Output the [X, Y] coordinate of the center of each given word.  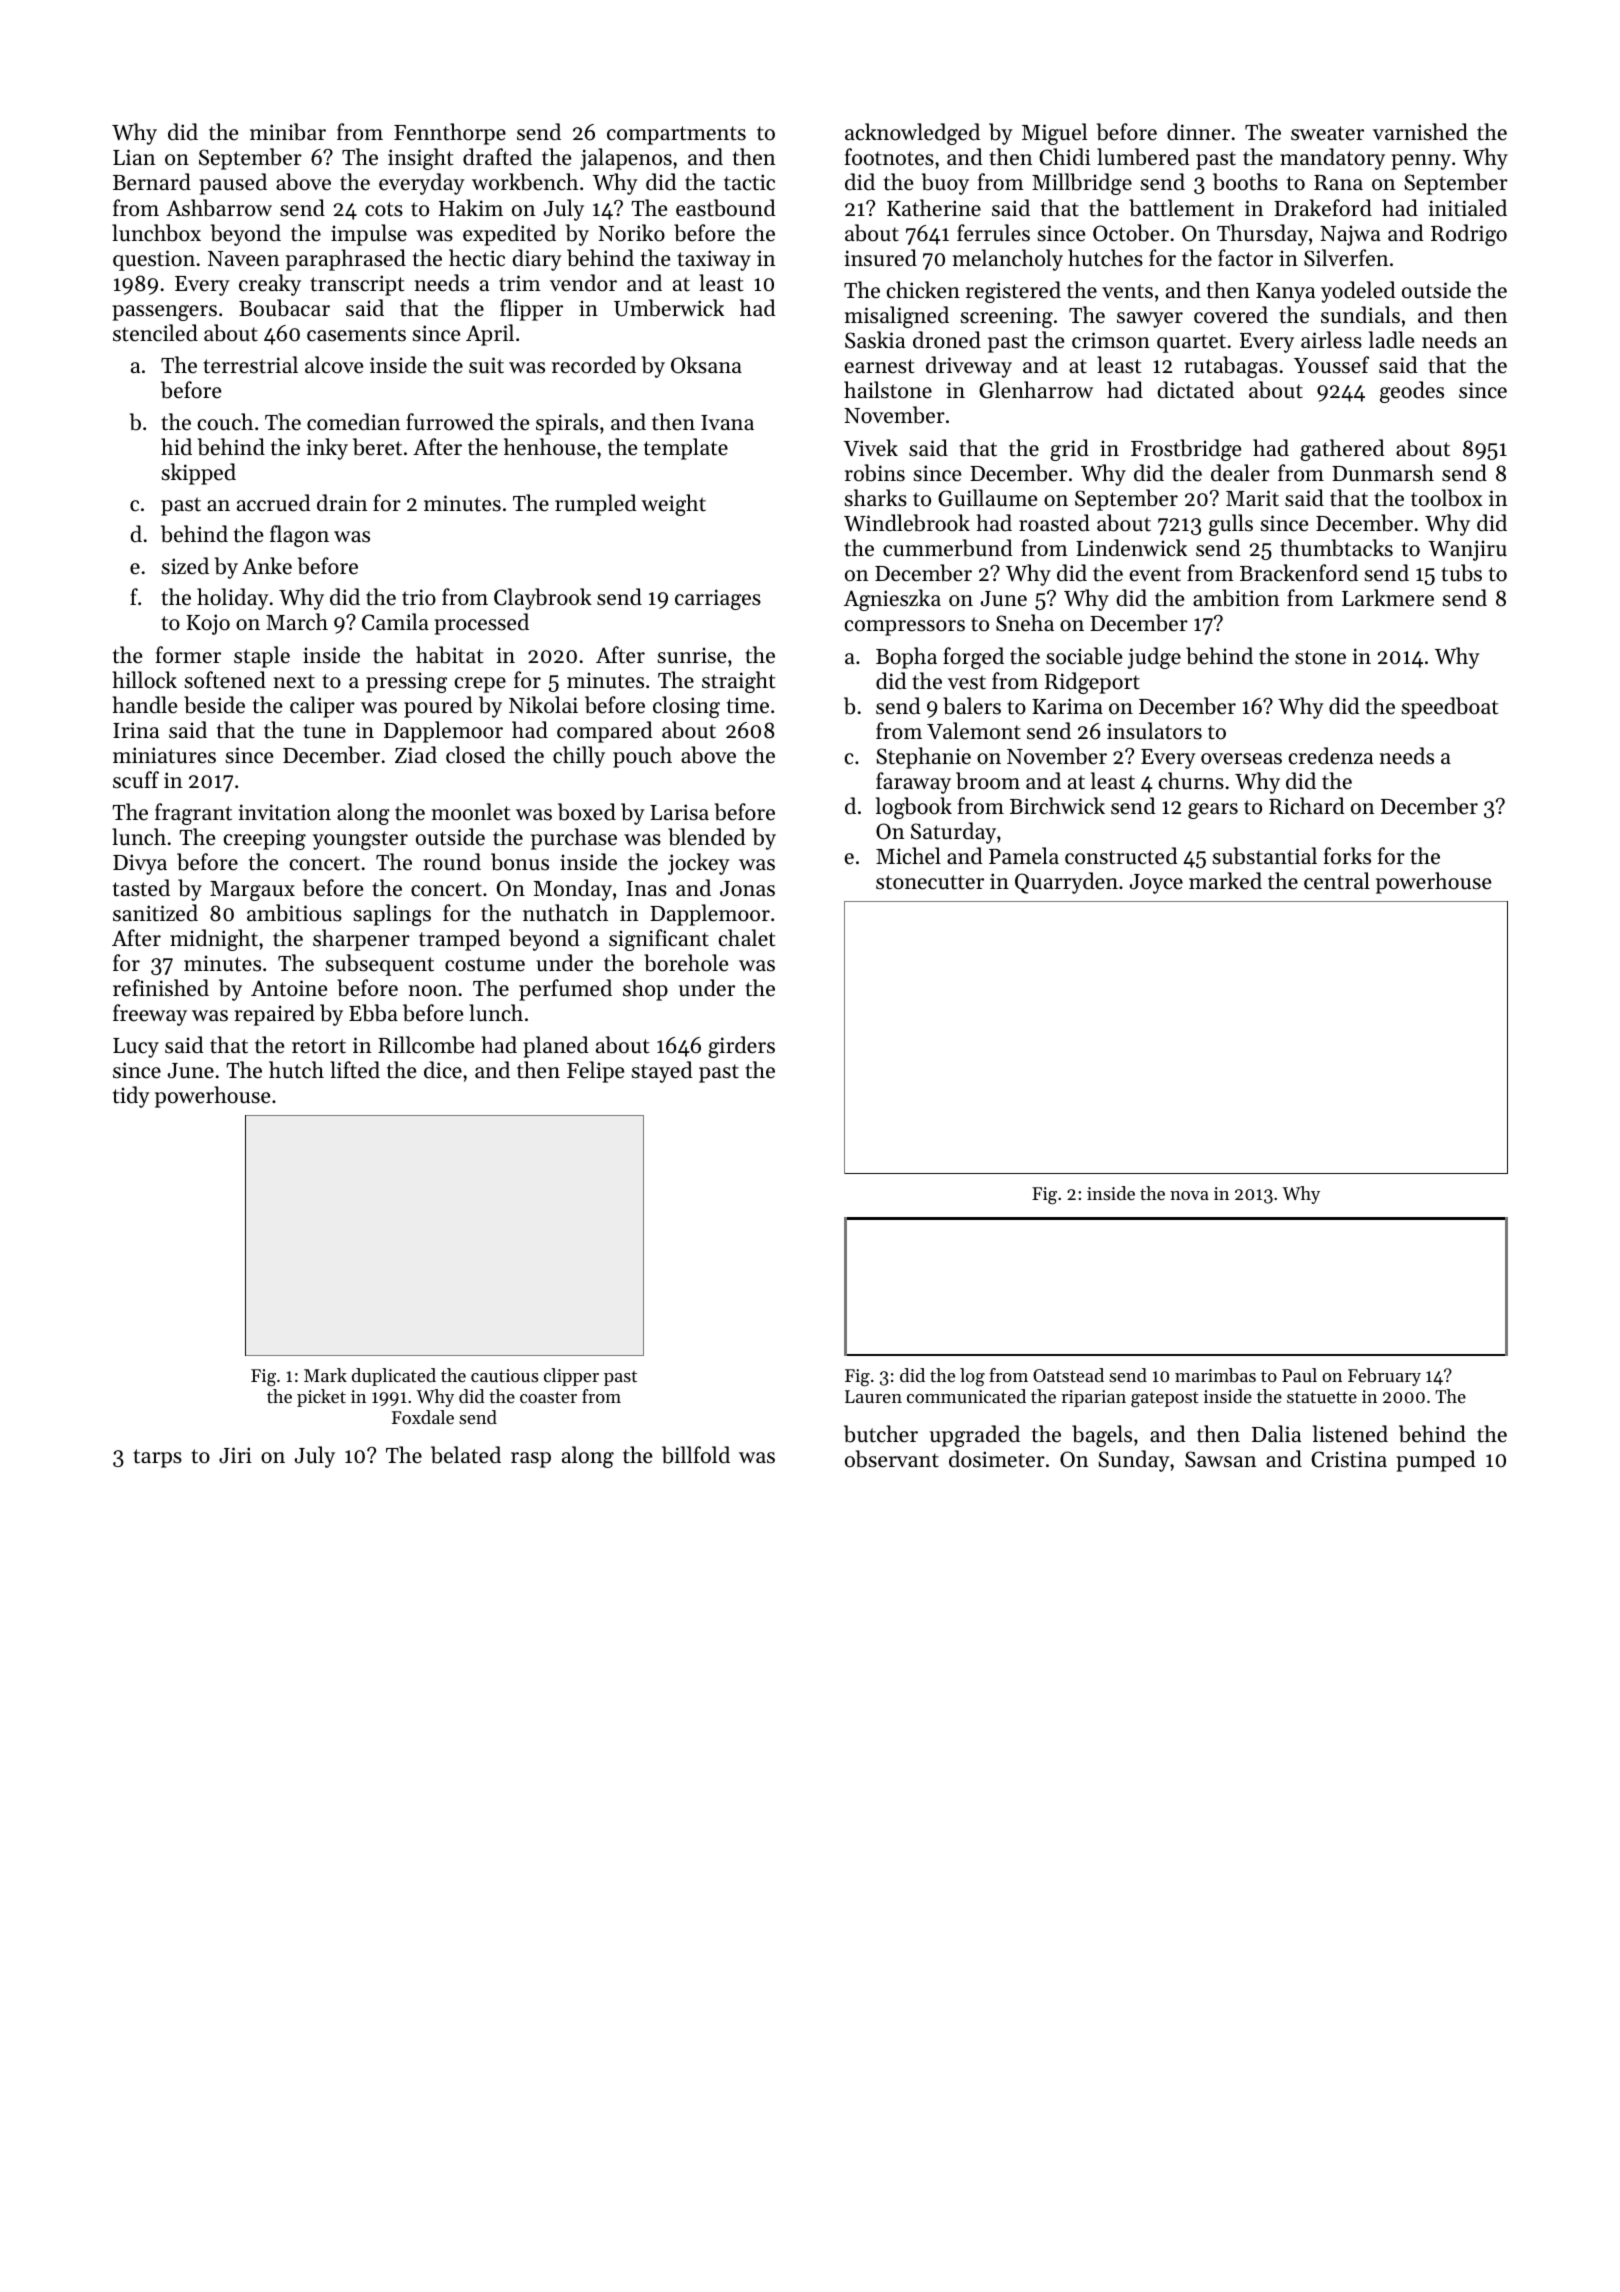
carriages [718, 599]
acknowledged [912, 134]
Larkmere [1388, 598]
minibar [288, 132]
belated [466, 1455]
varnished [1420, 132]
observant [892, 1459]
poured [438, 707]
